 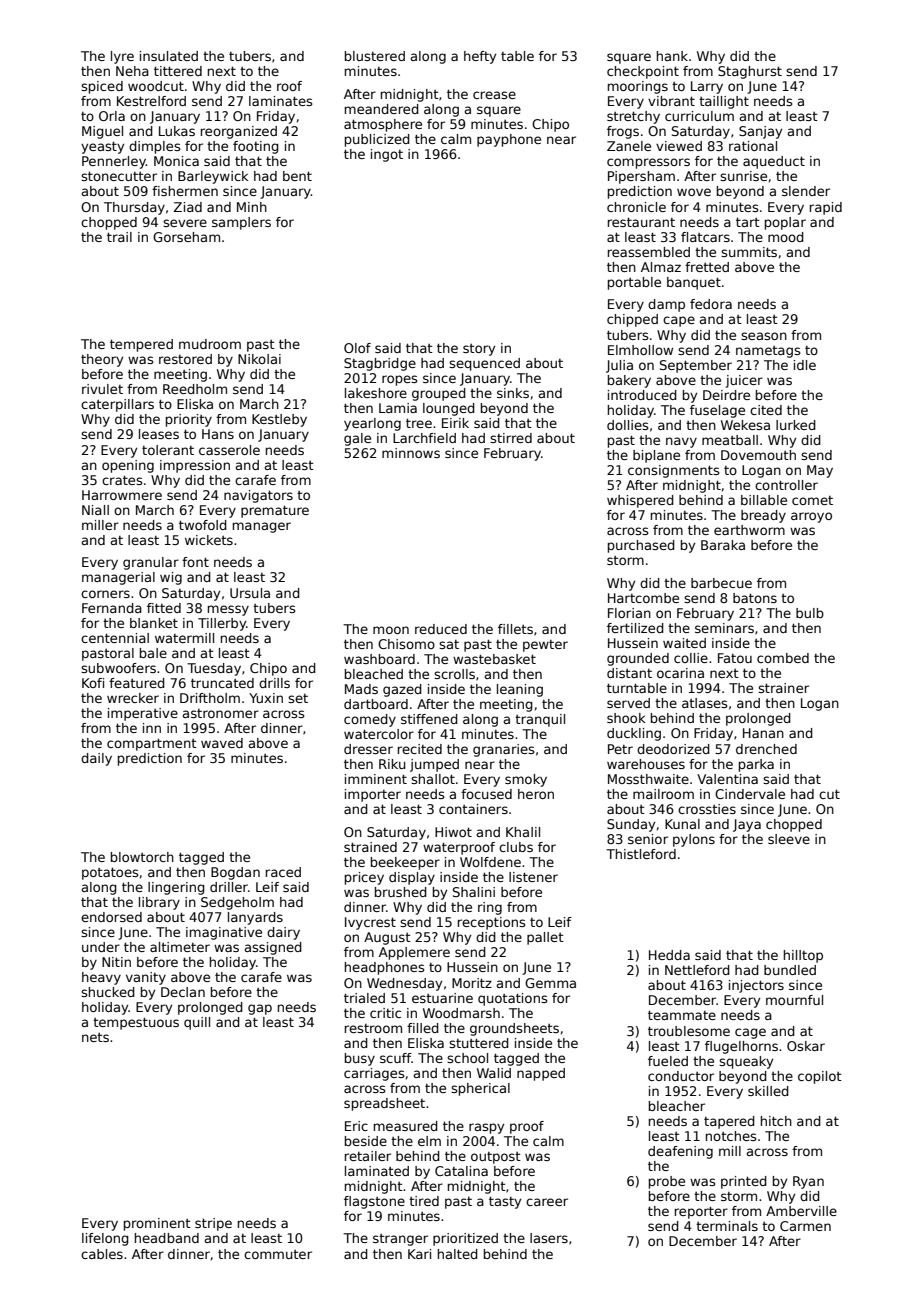 What do you see at coordinates (697, 970) in the screenshot?
I see `Nettleford` at bounding box center [697, 970].
